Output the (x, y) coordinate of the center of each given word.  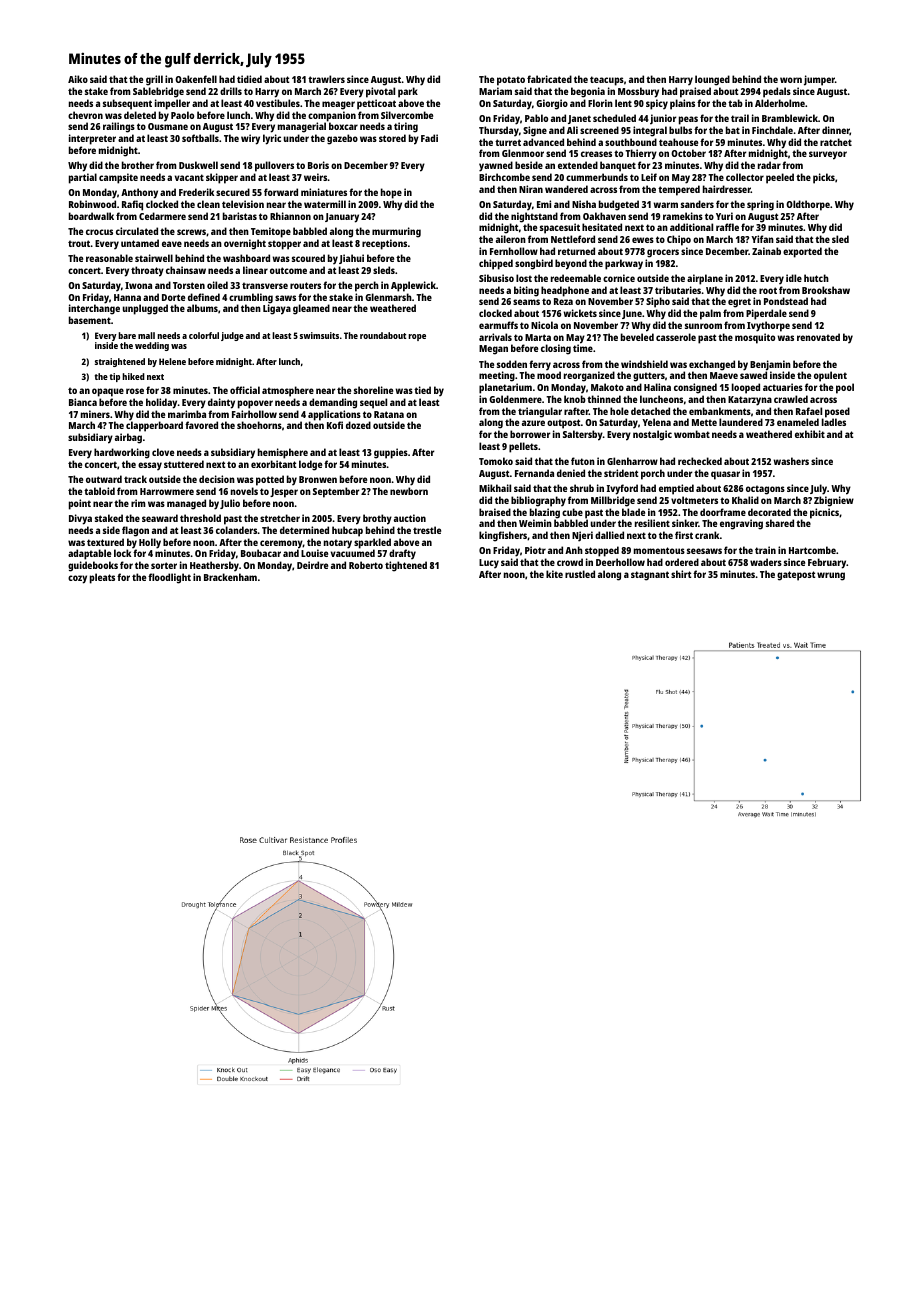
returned (576, 251)
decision (217, 479)
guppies (391, 453)
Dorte (173, 297)
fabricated (549, 79)
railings (119, 127)
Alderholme (780, 103)
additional (691, 227)
